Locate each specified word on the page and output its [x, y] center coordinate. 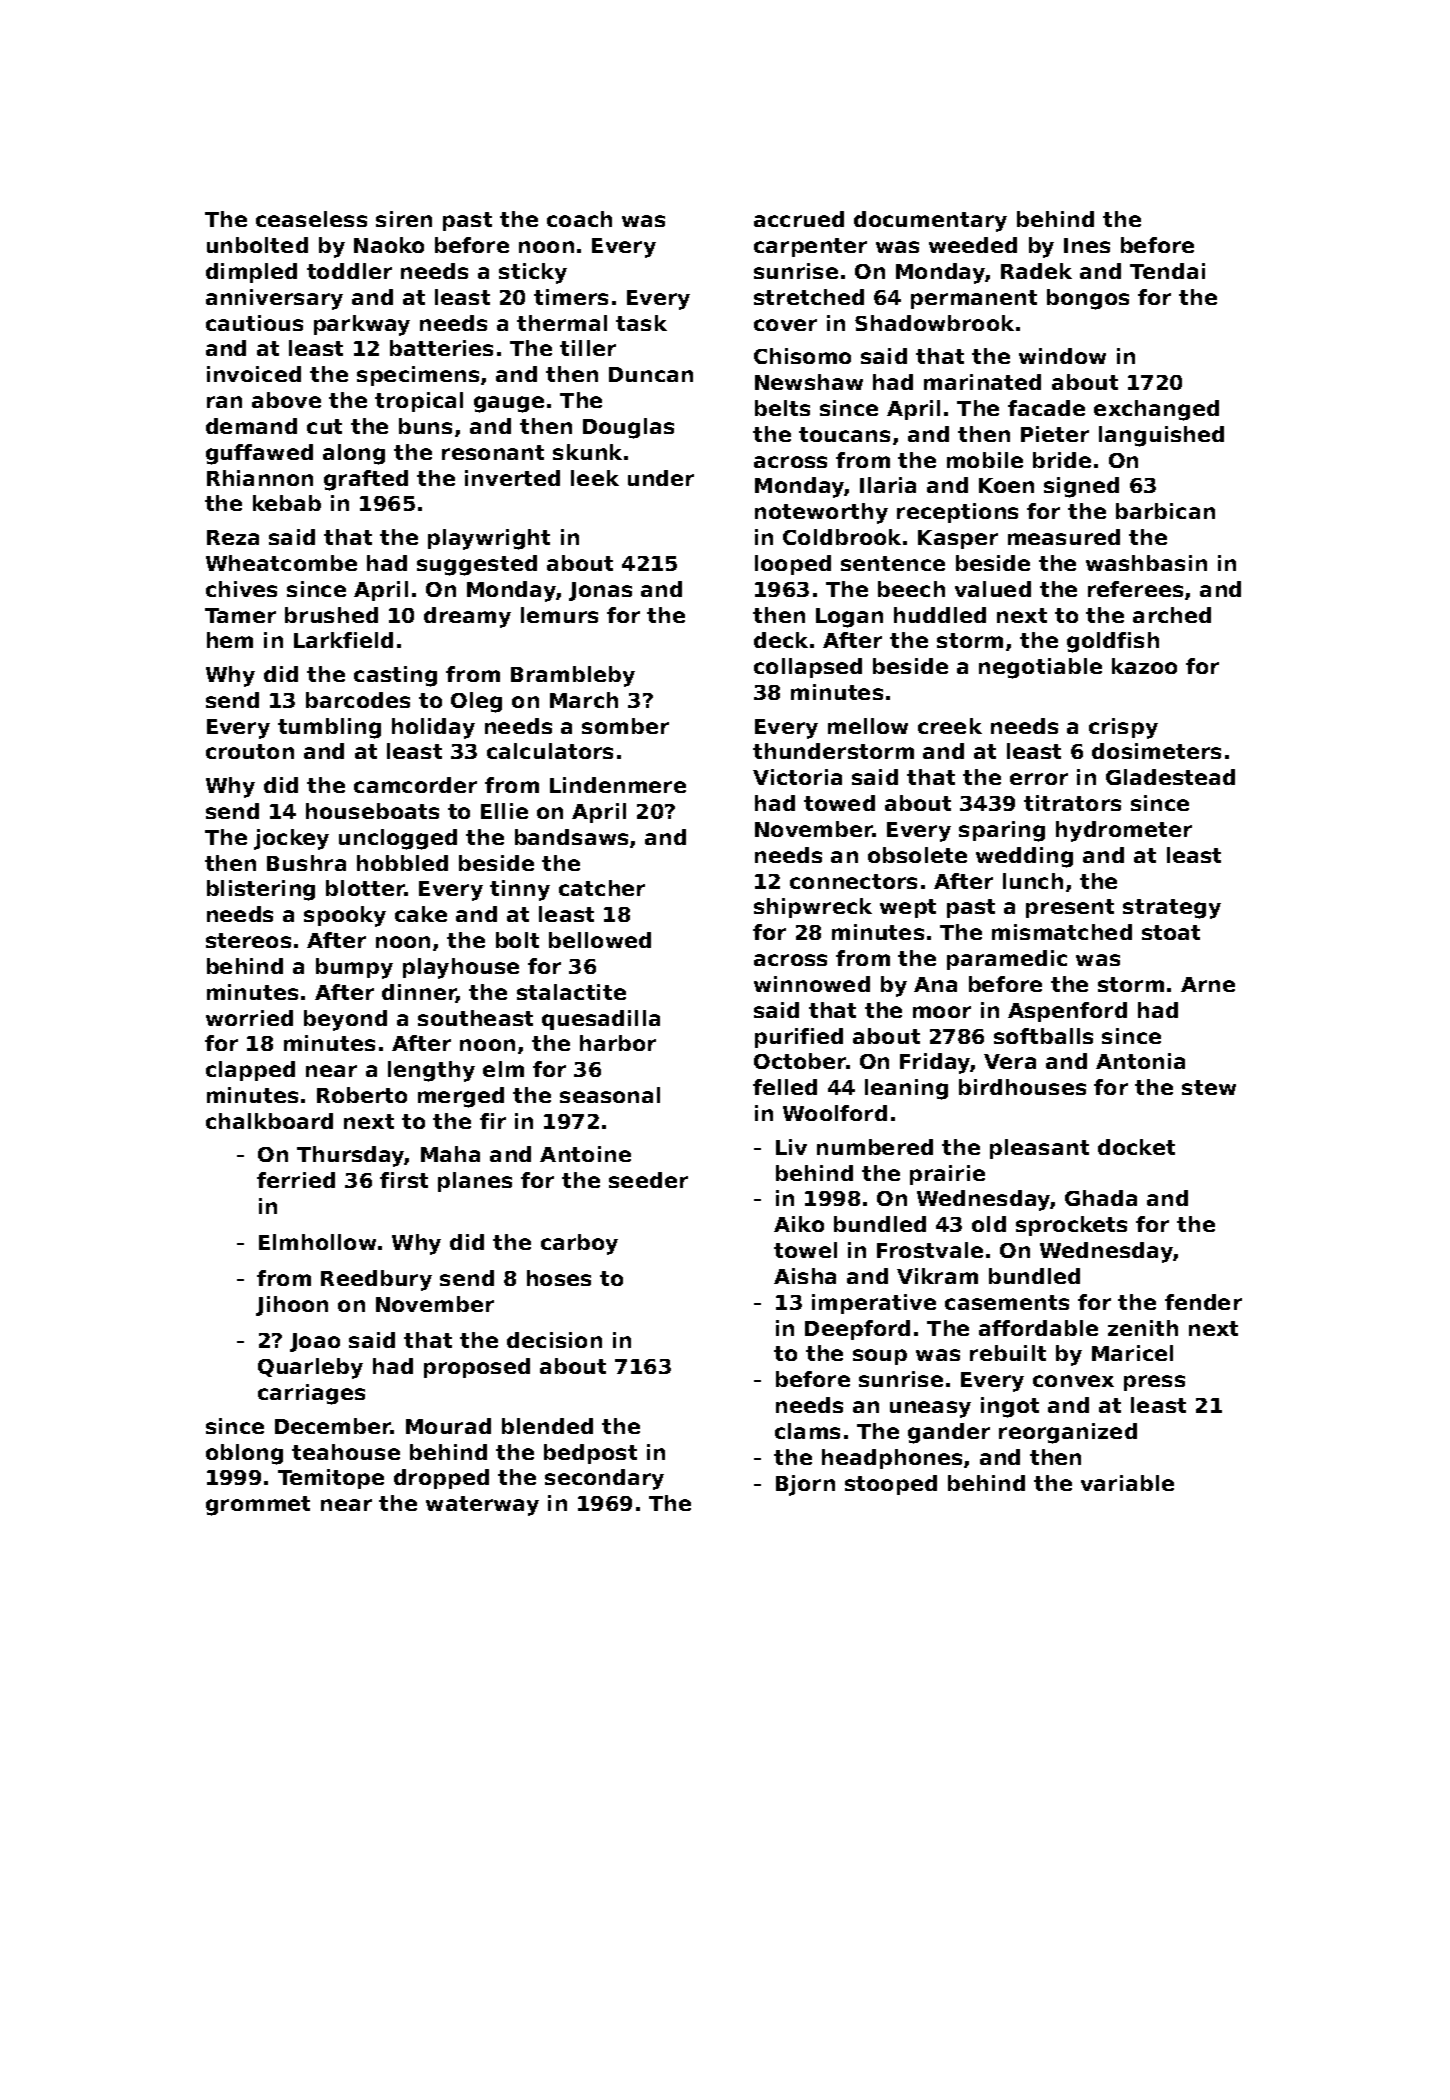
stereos [248, 940]
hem [230, 640]
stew [1209, 1087]
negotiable [1040, 668]
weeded [973, 245]
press [1154, 1383]
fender [1203, 1302]
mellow [868, 726]
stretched [809, 297]
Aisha [805, 1276]
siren [404, 219]
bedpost [590, 1454]
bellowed [600, 940]
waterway [482, 1506]
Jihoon [292, 1306]
